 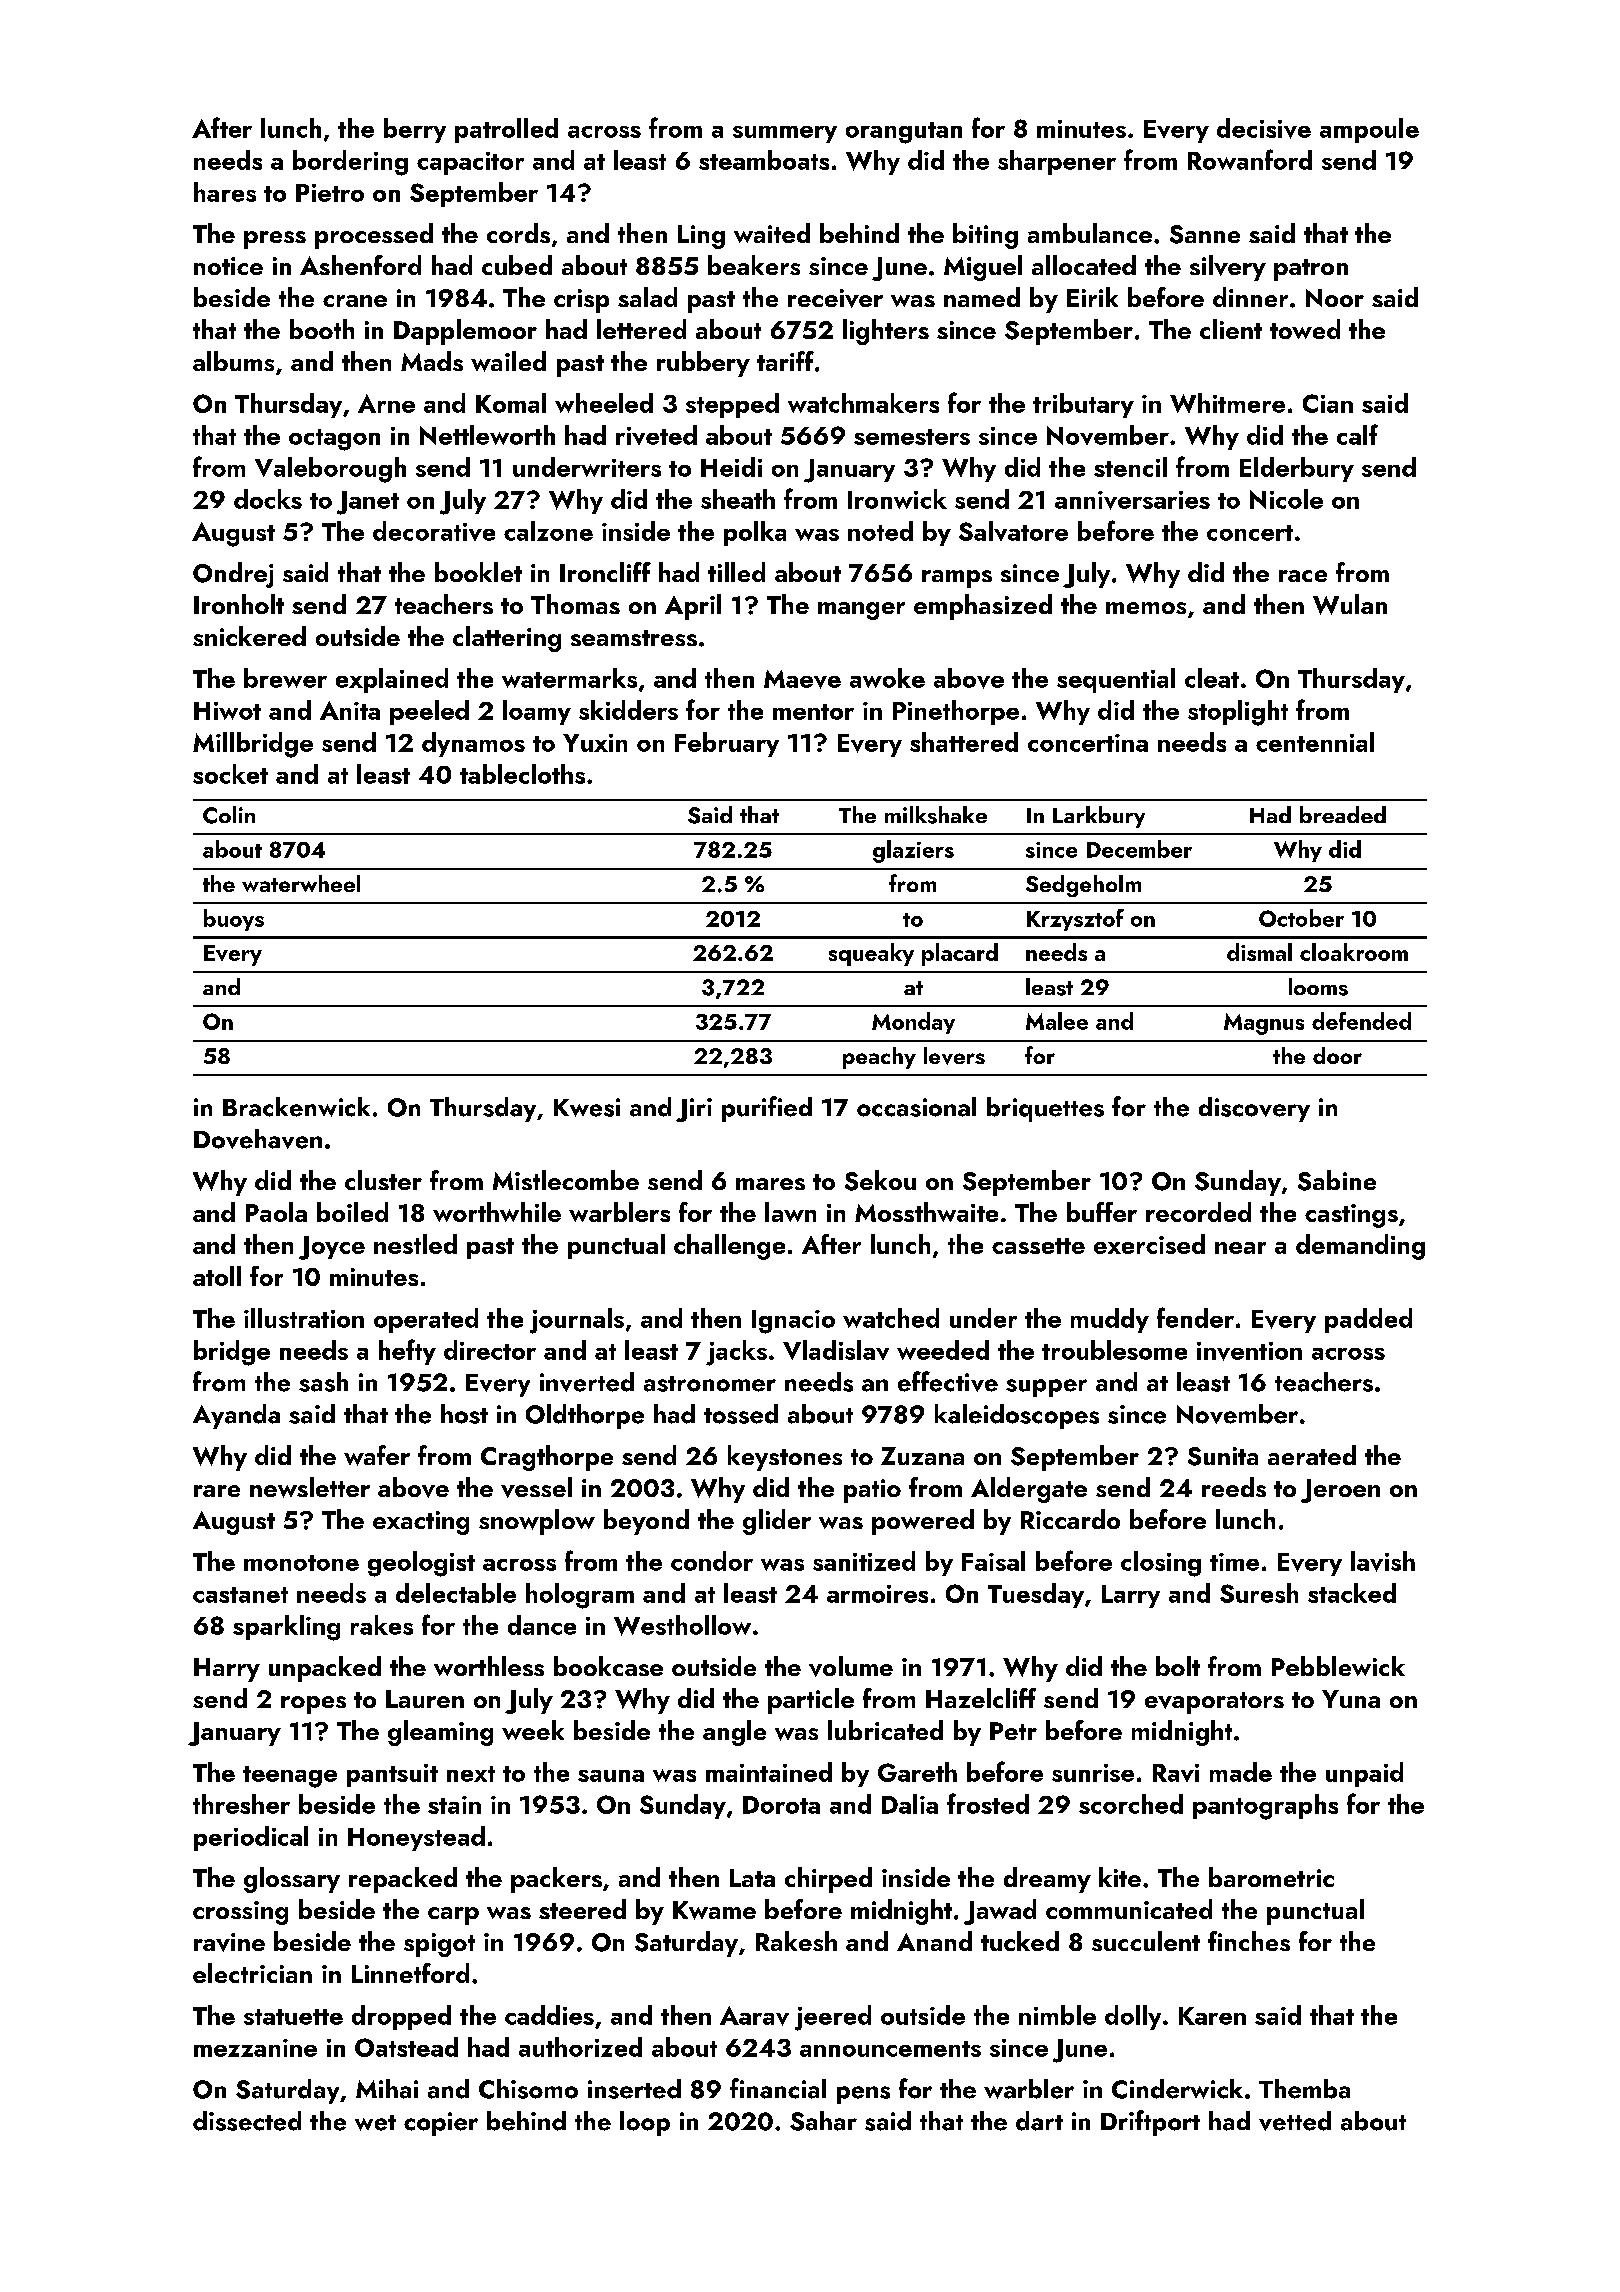 What do you see at coordinates (934, 1941) in the screenshot?
I see `Anand` at bounding box center [934, 1941].
